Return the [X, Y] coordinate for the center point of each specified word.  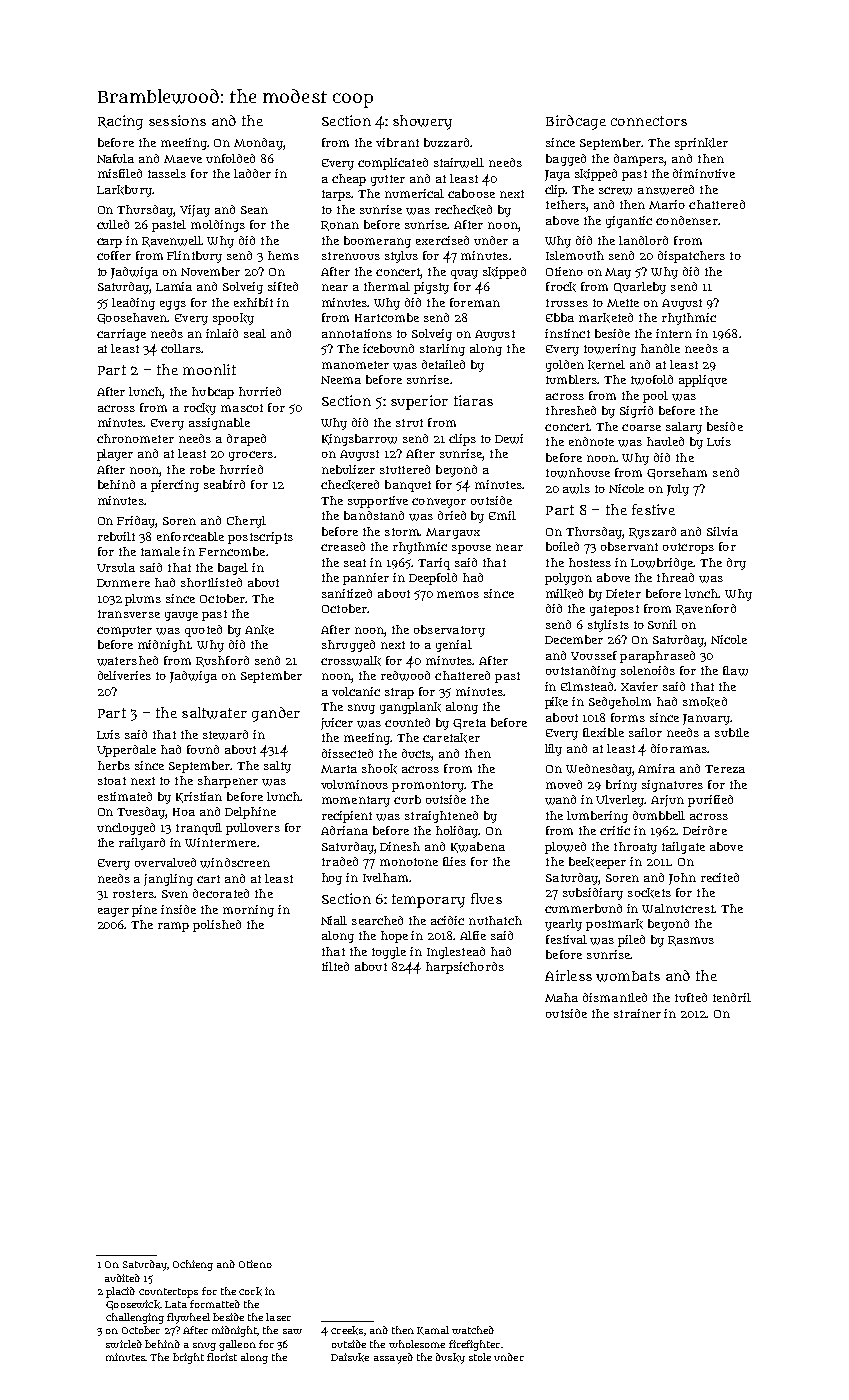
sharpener [228, 782]
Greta [469, 724]
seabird [224, 484]
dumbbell [659, 815]
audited [122, 1278]
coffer [114, 255]
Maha [561, 997]
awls [576, 489]
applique [703, 381]
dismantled [615, 997]
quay [464, 274]
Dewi [509, 439]
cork [250, 1291]
